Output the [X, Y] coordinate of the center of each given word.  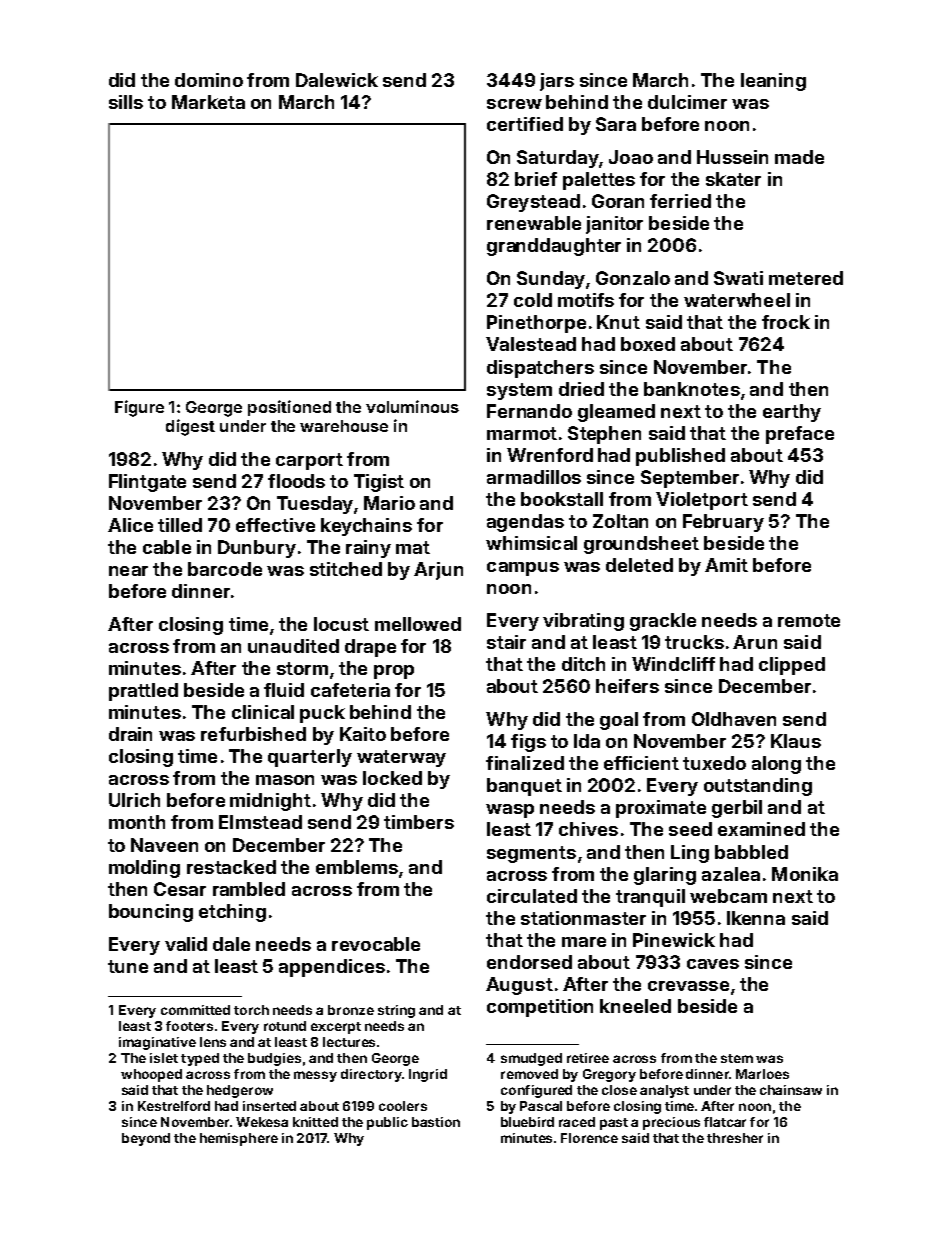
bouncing [151, 913]
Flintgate [147, 483]
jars [557, 82]
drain [130, 734]
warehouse [344, 426]
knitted [315, 1122]
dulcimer [687, 102]
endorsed [529, 962]
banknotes [692, 389]
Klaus [796, 741]
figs [528, 743]
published [680, 457]
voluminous [412, 406]
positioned [289, 408]
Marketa [208, 102]
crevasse [688, 986]
